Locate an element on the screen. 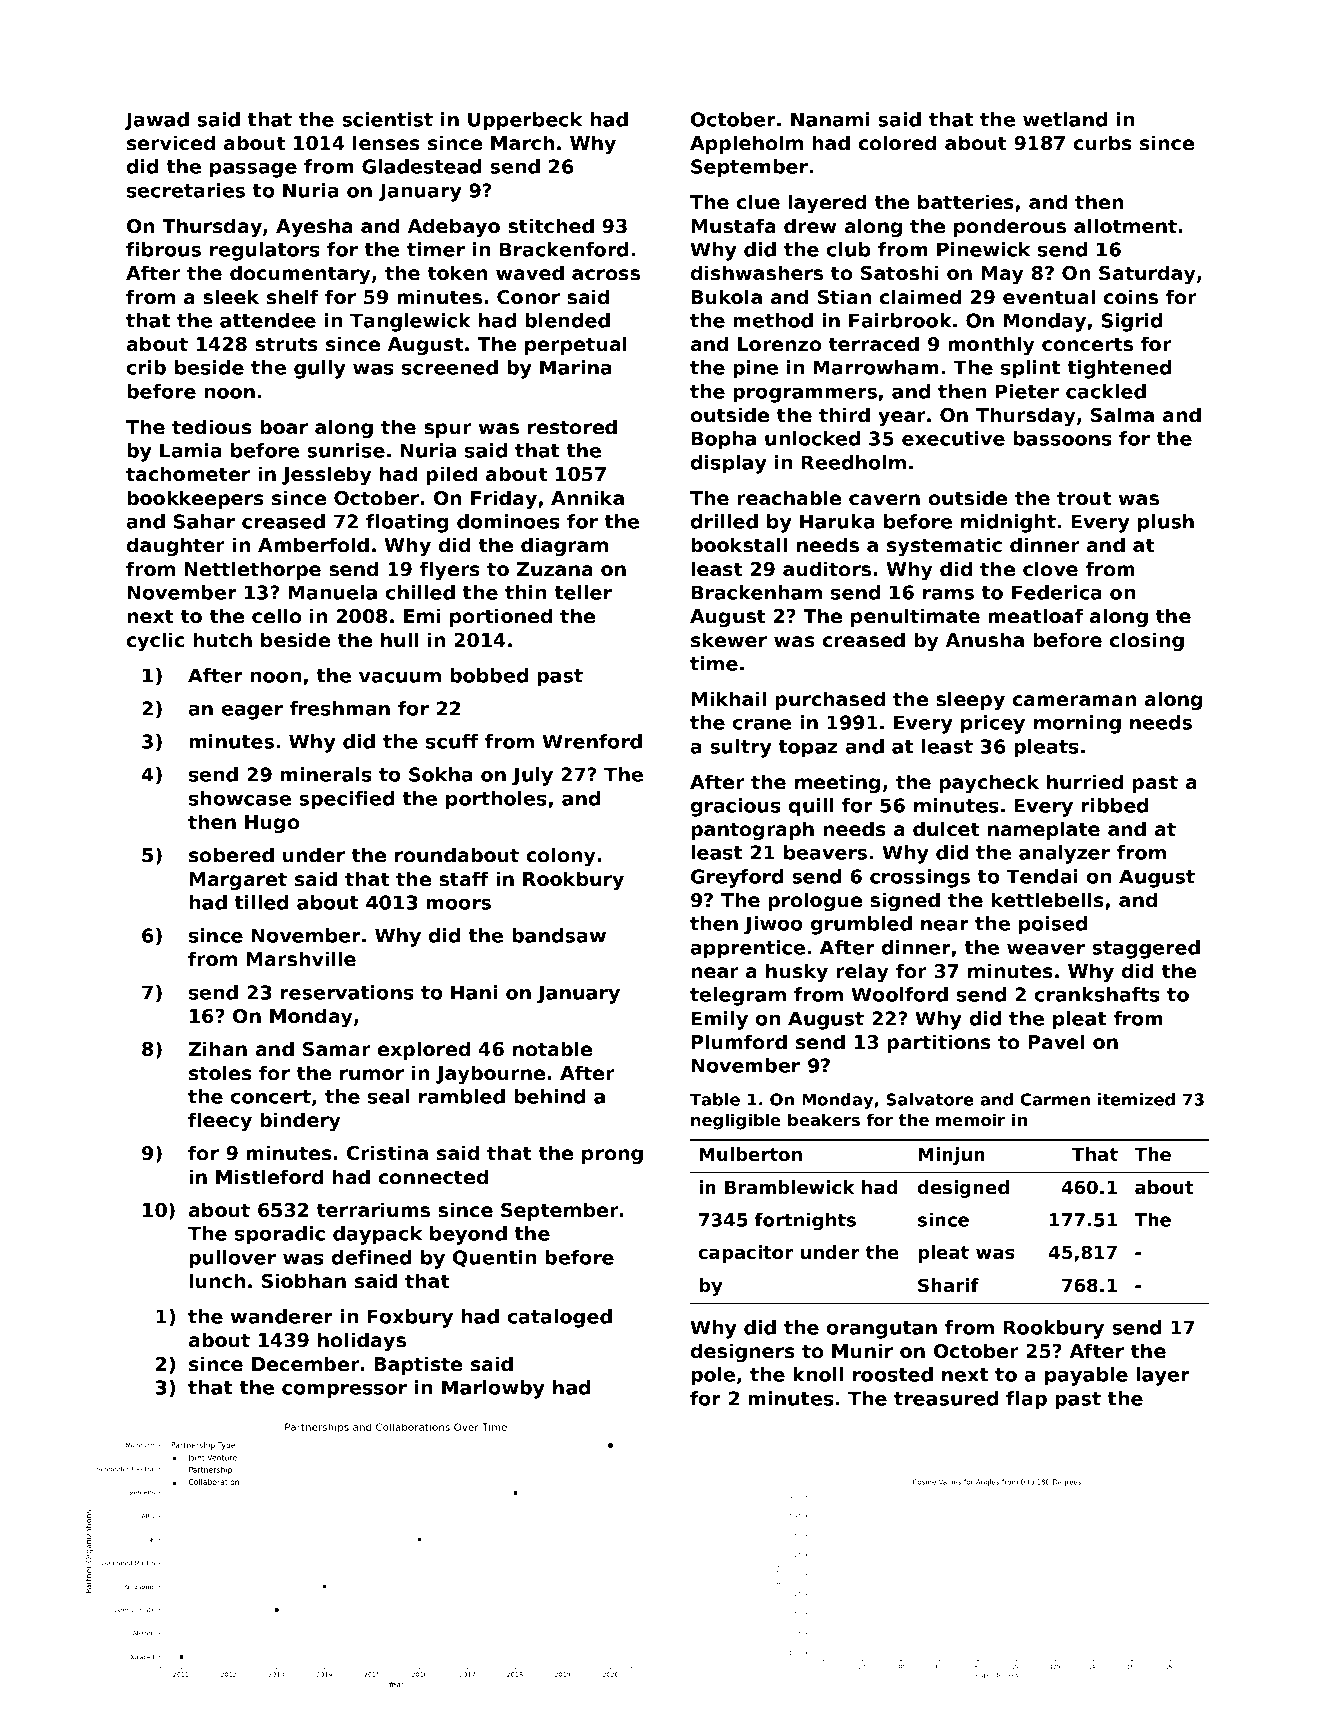 Image resolution: width=1335 pixels, height=1727 pixels. portioned is located at coordinates (501, 617).
